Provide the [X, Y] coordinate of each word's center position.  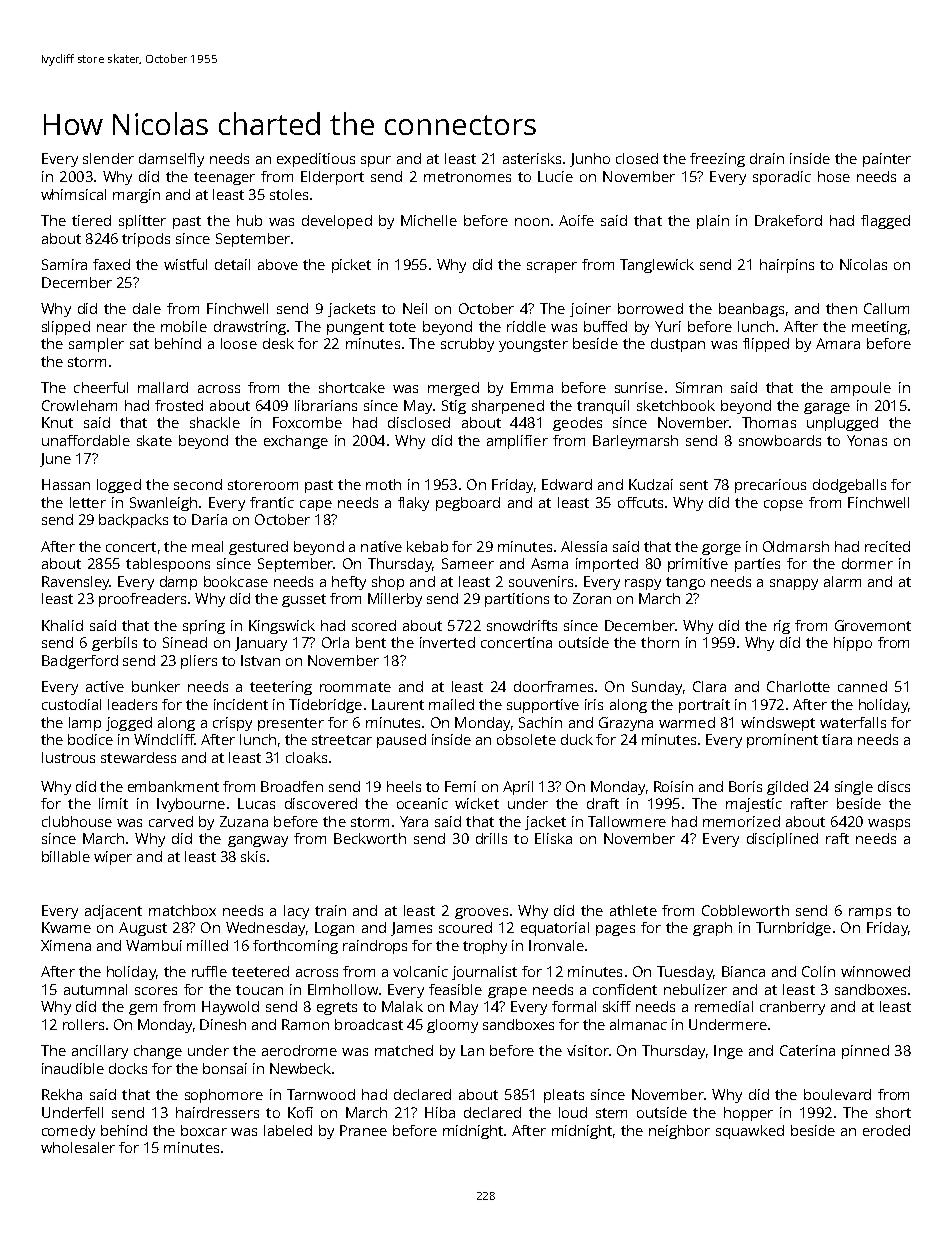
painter [887, 160]
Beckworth [370, 838]
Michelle [429, 220]
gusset [304, 600]
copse [783, 505]
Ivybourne [191, 805]
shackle [215, 422]
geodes [577, 424]
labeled [288, 1130]
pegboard [468, 504]
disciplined [782, 840]
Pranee [363, 1130]
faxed [111, 264]
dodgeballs [849, 486]
